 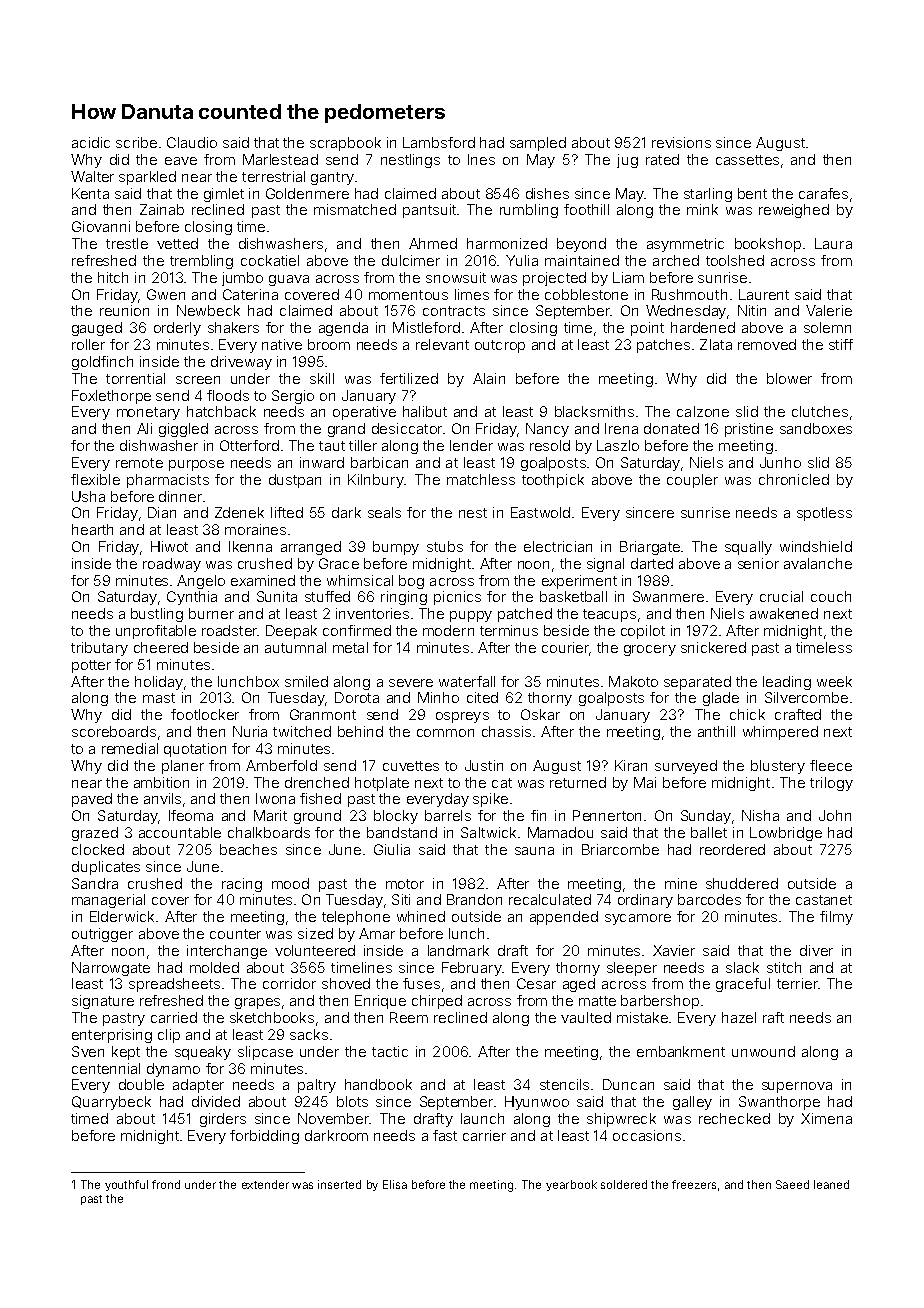 I want to click on solemn, so click(x=827, y=327).
